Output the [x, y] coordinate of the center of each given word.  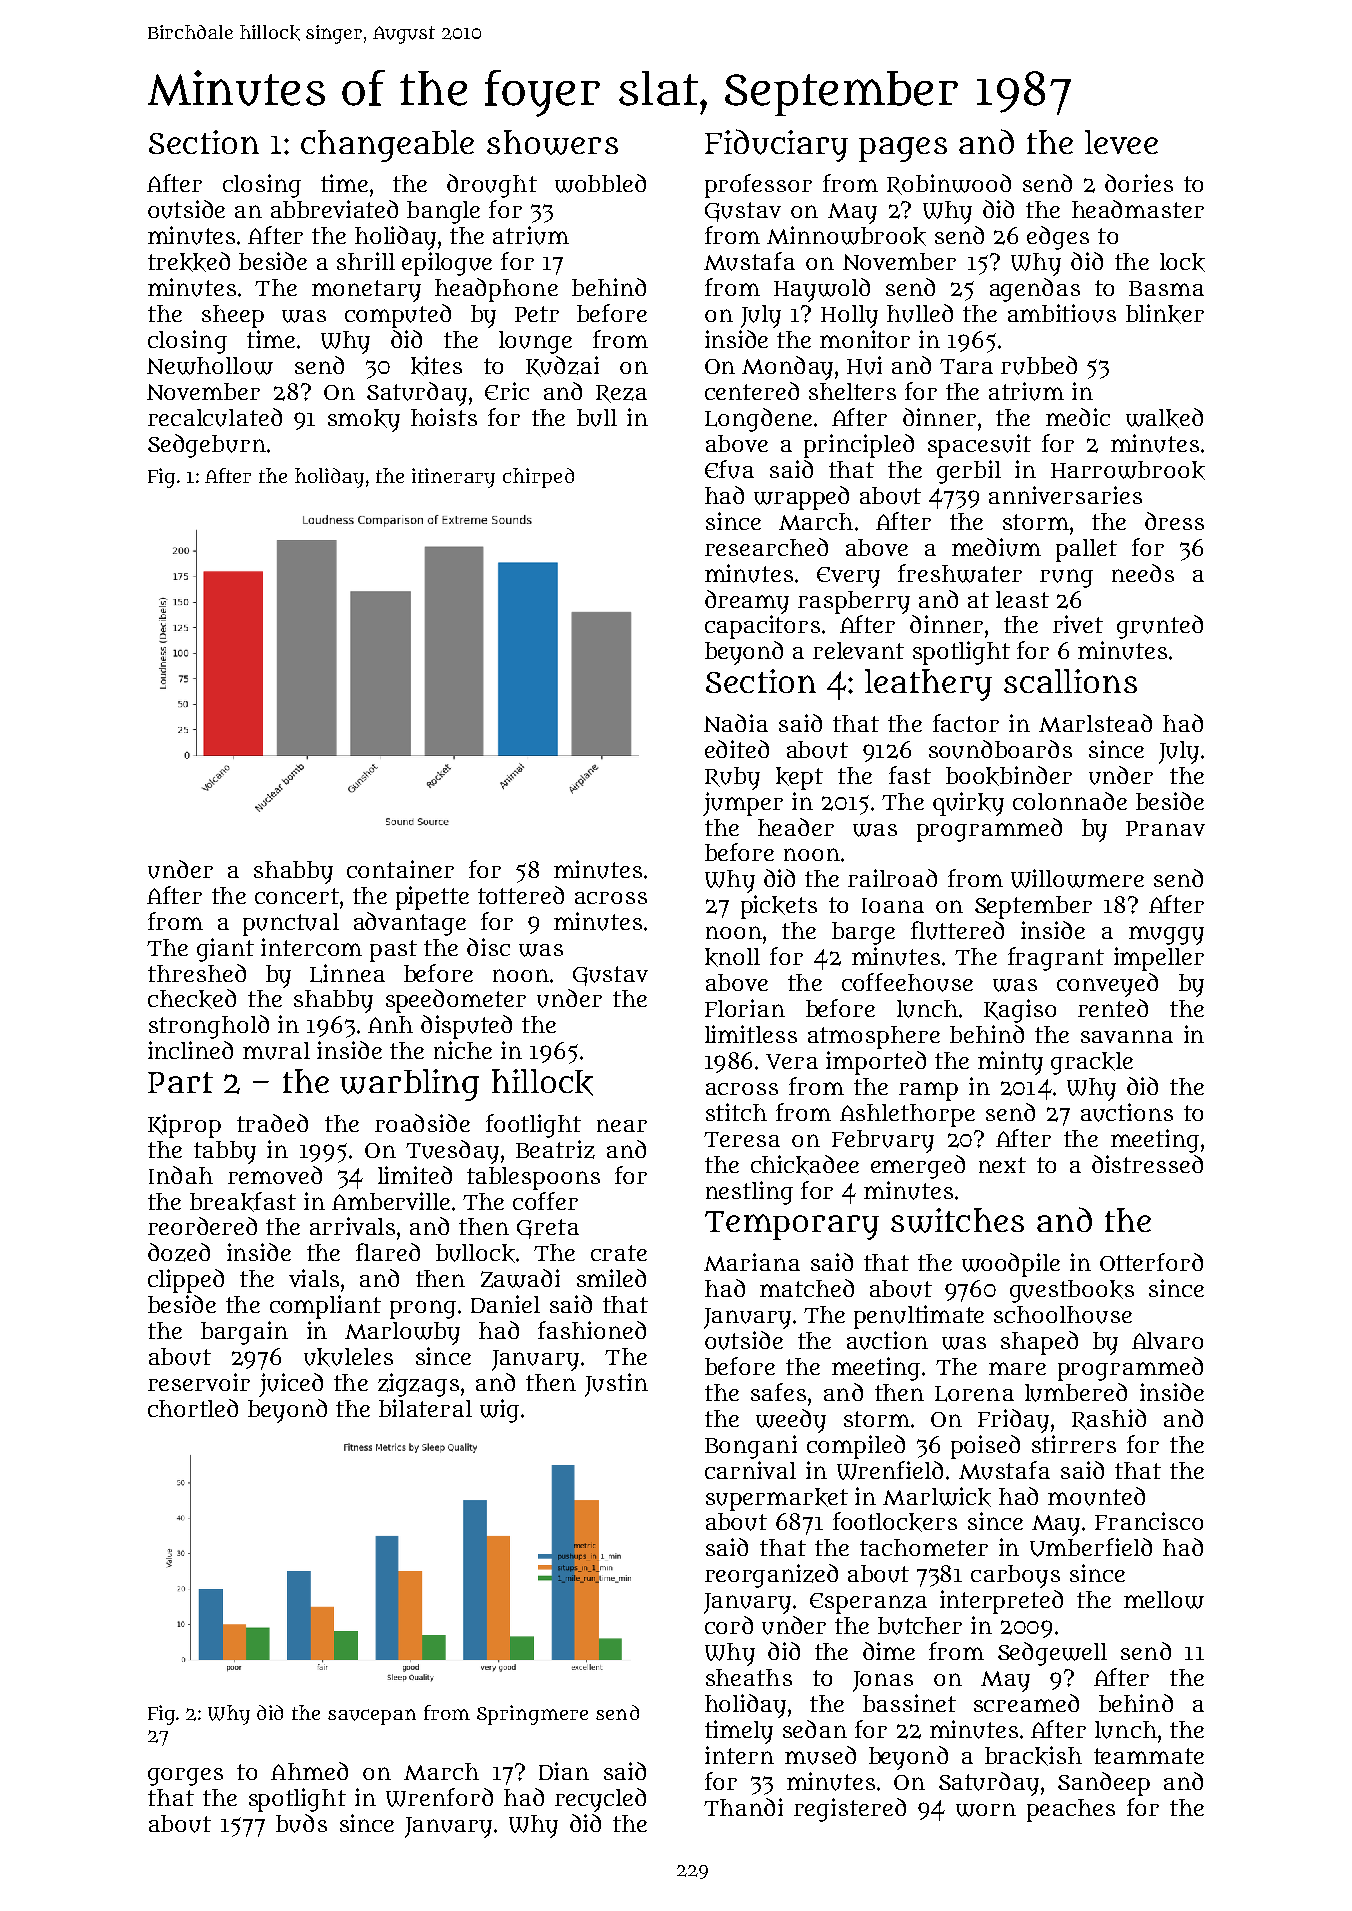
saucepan [372, 1717]
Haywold [822, 290]
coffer [545, 1201]
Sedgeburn [207, 446]
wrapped [801, 498]
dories [1139, 183]
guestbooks [1072, 1291]
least [1022, 599]
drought [492, 186]
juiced [291, 1385]
